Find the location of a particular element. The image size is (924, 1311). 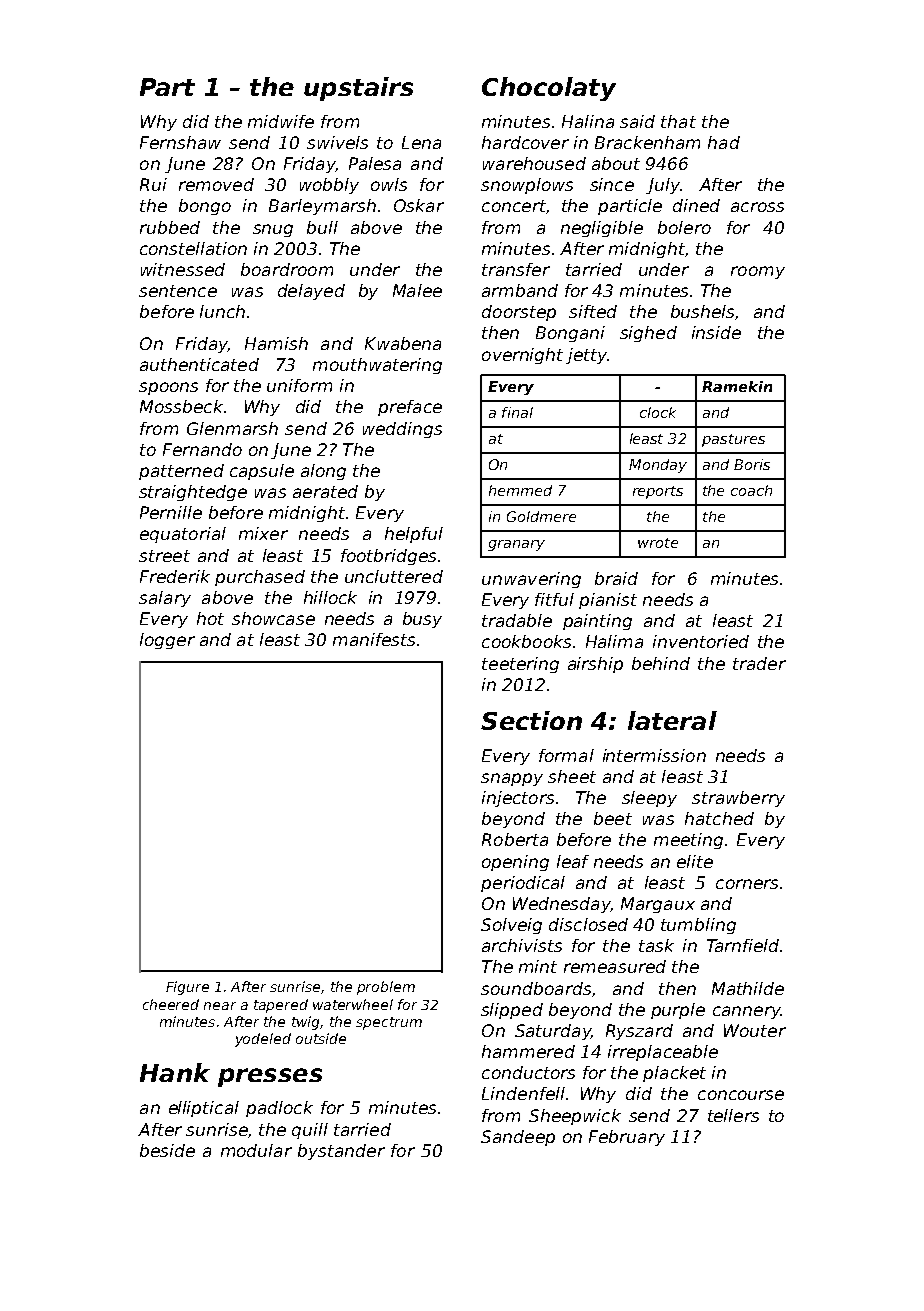

footbridges is located at coordinates (388, 557).
